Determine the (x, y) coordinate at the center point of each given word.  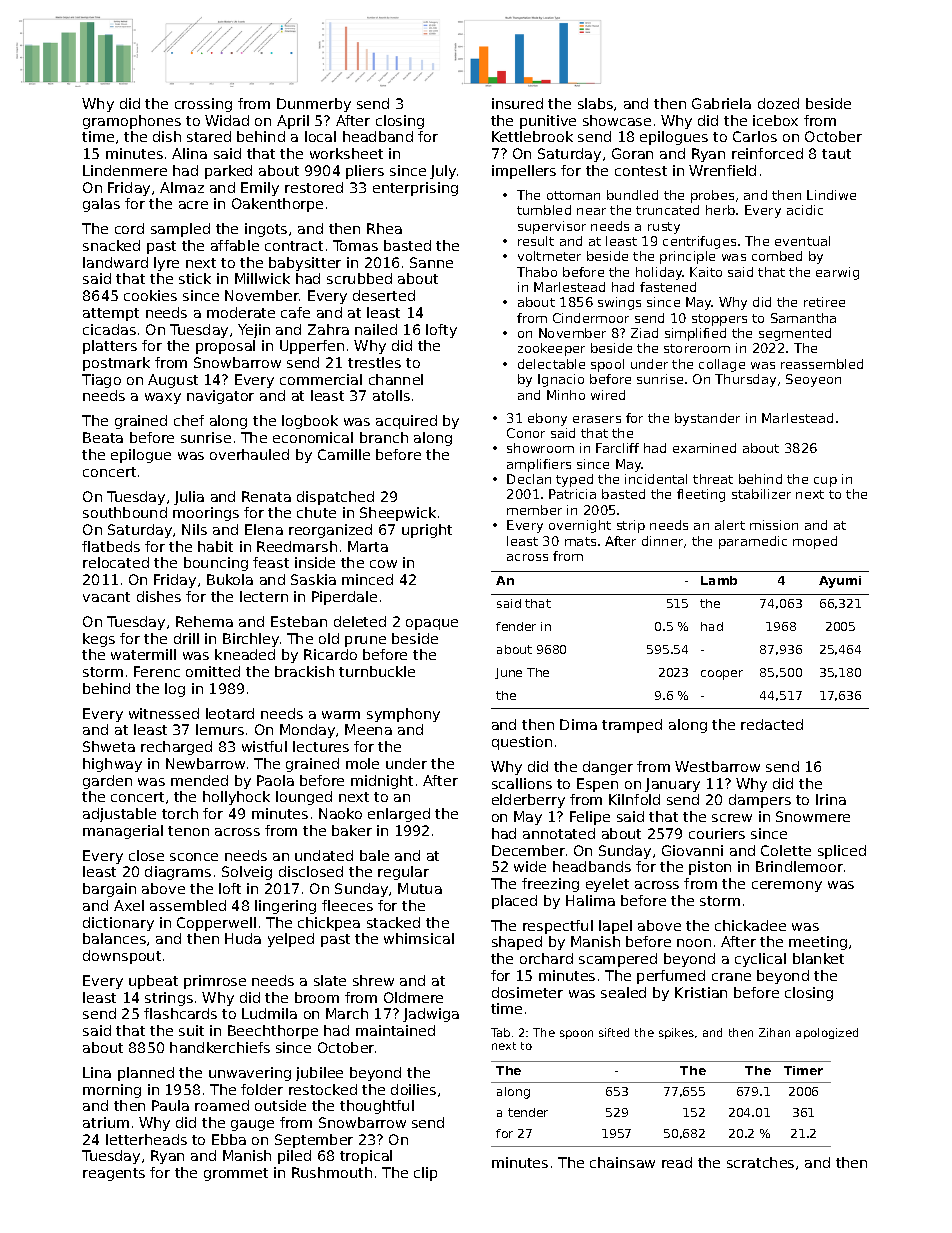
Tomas (355, 245)
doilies (413, 1089)
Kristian (701, 992)
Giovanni (692, 850)
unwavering (250, 1074)
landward (115, 262)
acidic (805, 210)
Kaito (706, 272)
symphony (403, 715)
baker (352, 830)
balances (114, 938)
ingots (266, 230)
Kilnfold (634, 799)
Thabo (537, 272)
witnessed (164, 713)
